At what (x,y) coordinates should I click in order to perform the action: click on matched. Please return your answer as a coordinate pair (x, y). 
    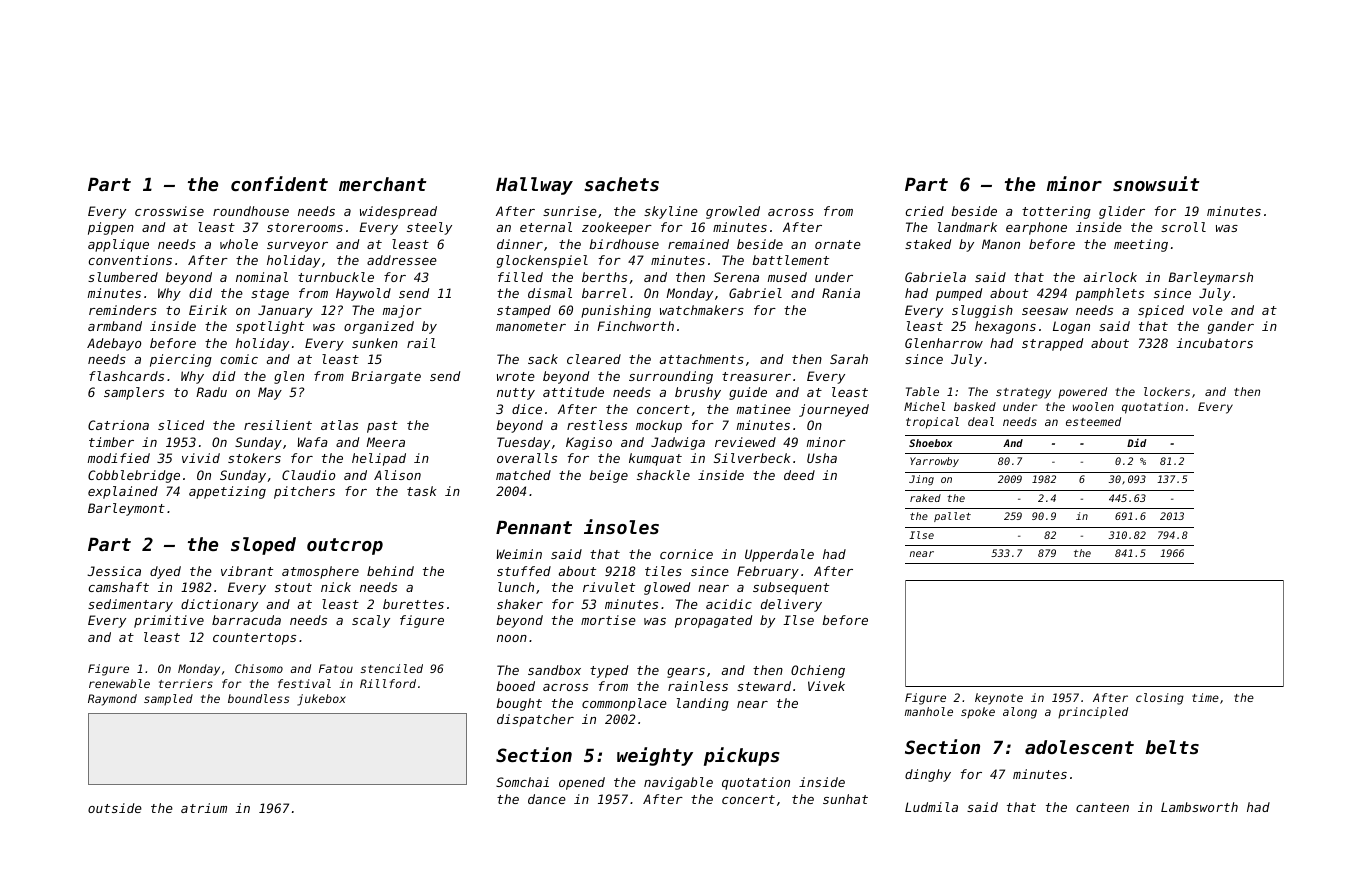
    Looking at the image, I should click on (523, 475).
